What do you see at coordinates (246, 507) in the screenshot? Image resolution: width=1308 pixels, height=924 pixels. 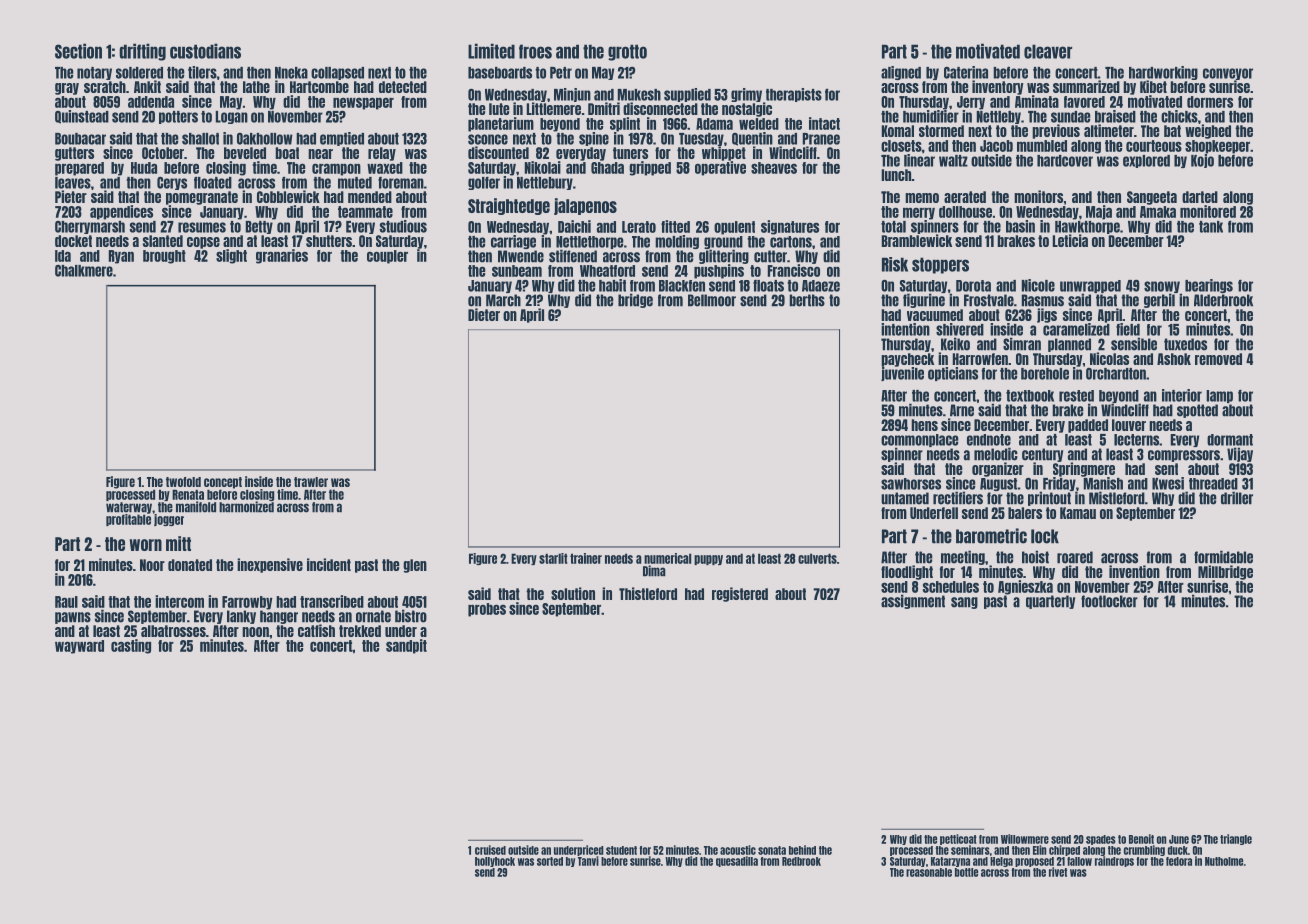 I see `harmonized` at bounding box center [246, 507].
